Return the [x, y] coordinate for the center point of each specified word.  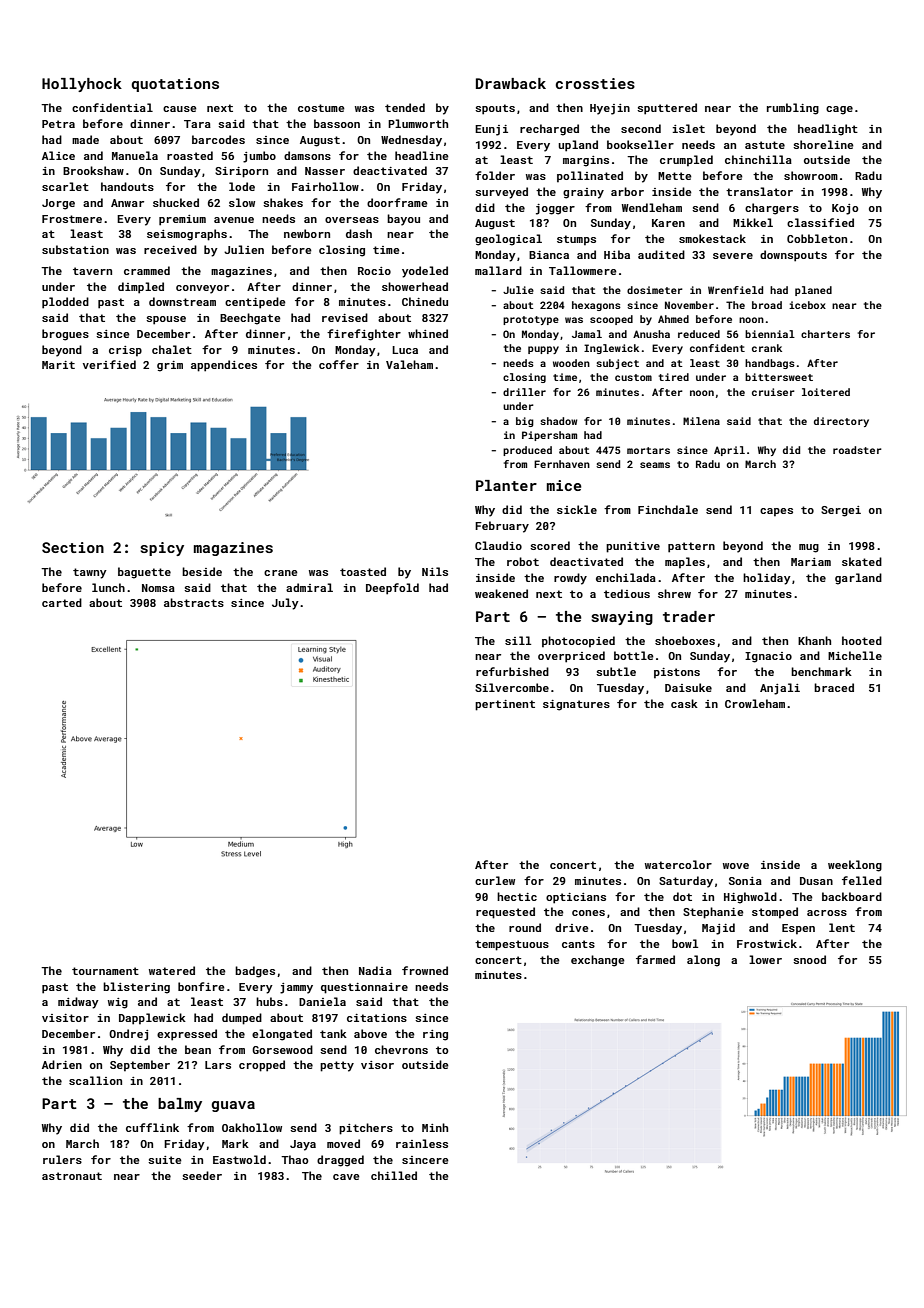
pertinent [505, 705]
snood [809, 959]
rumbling [793, 109]
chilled [394, 1175]
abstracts [194, 602]
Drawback [511, 83]
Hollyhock [82, 85]
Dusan [816, 881]
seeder [202, 1175]
